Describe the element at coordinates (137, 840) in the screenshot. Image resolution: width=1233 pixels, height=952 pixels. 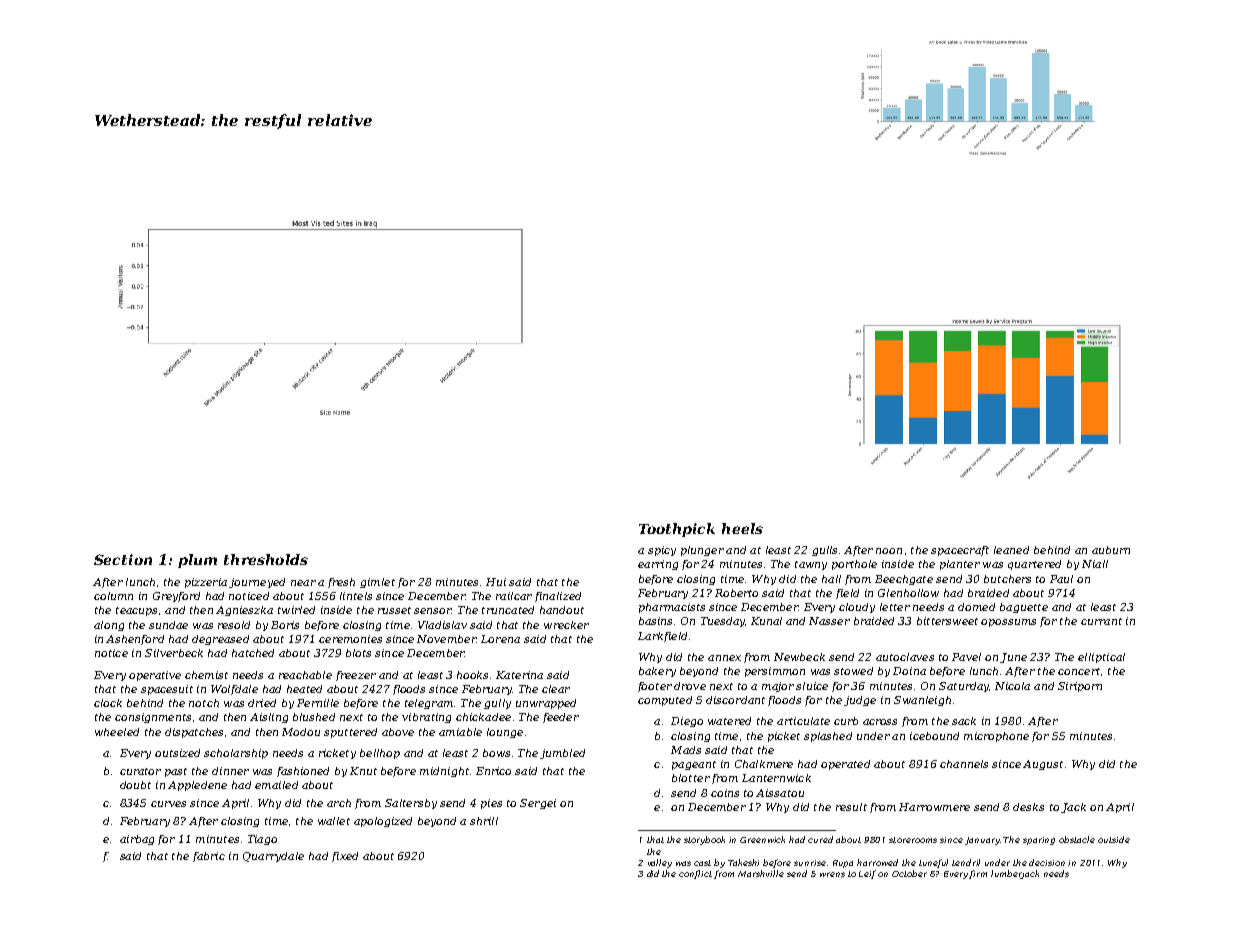
I see `airbag` at that location.
